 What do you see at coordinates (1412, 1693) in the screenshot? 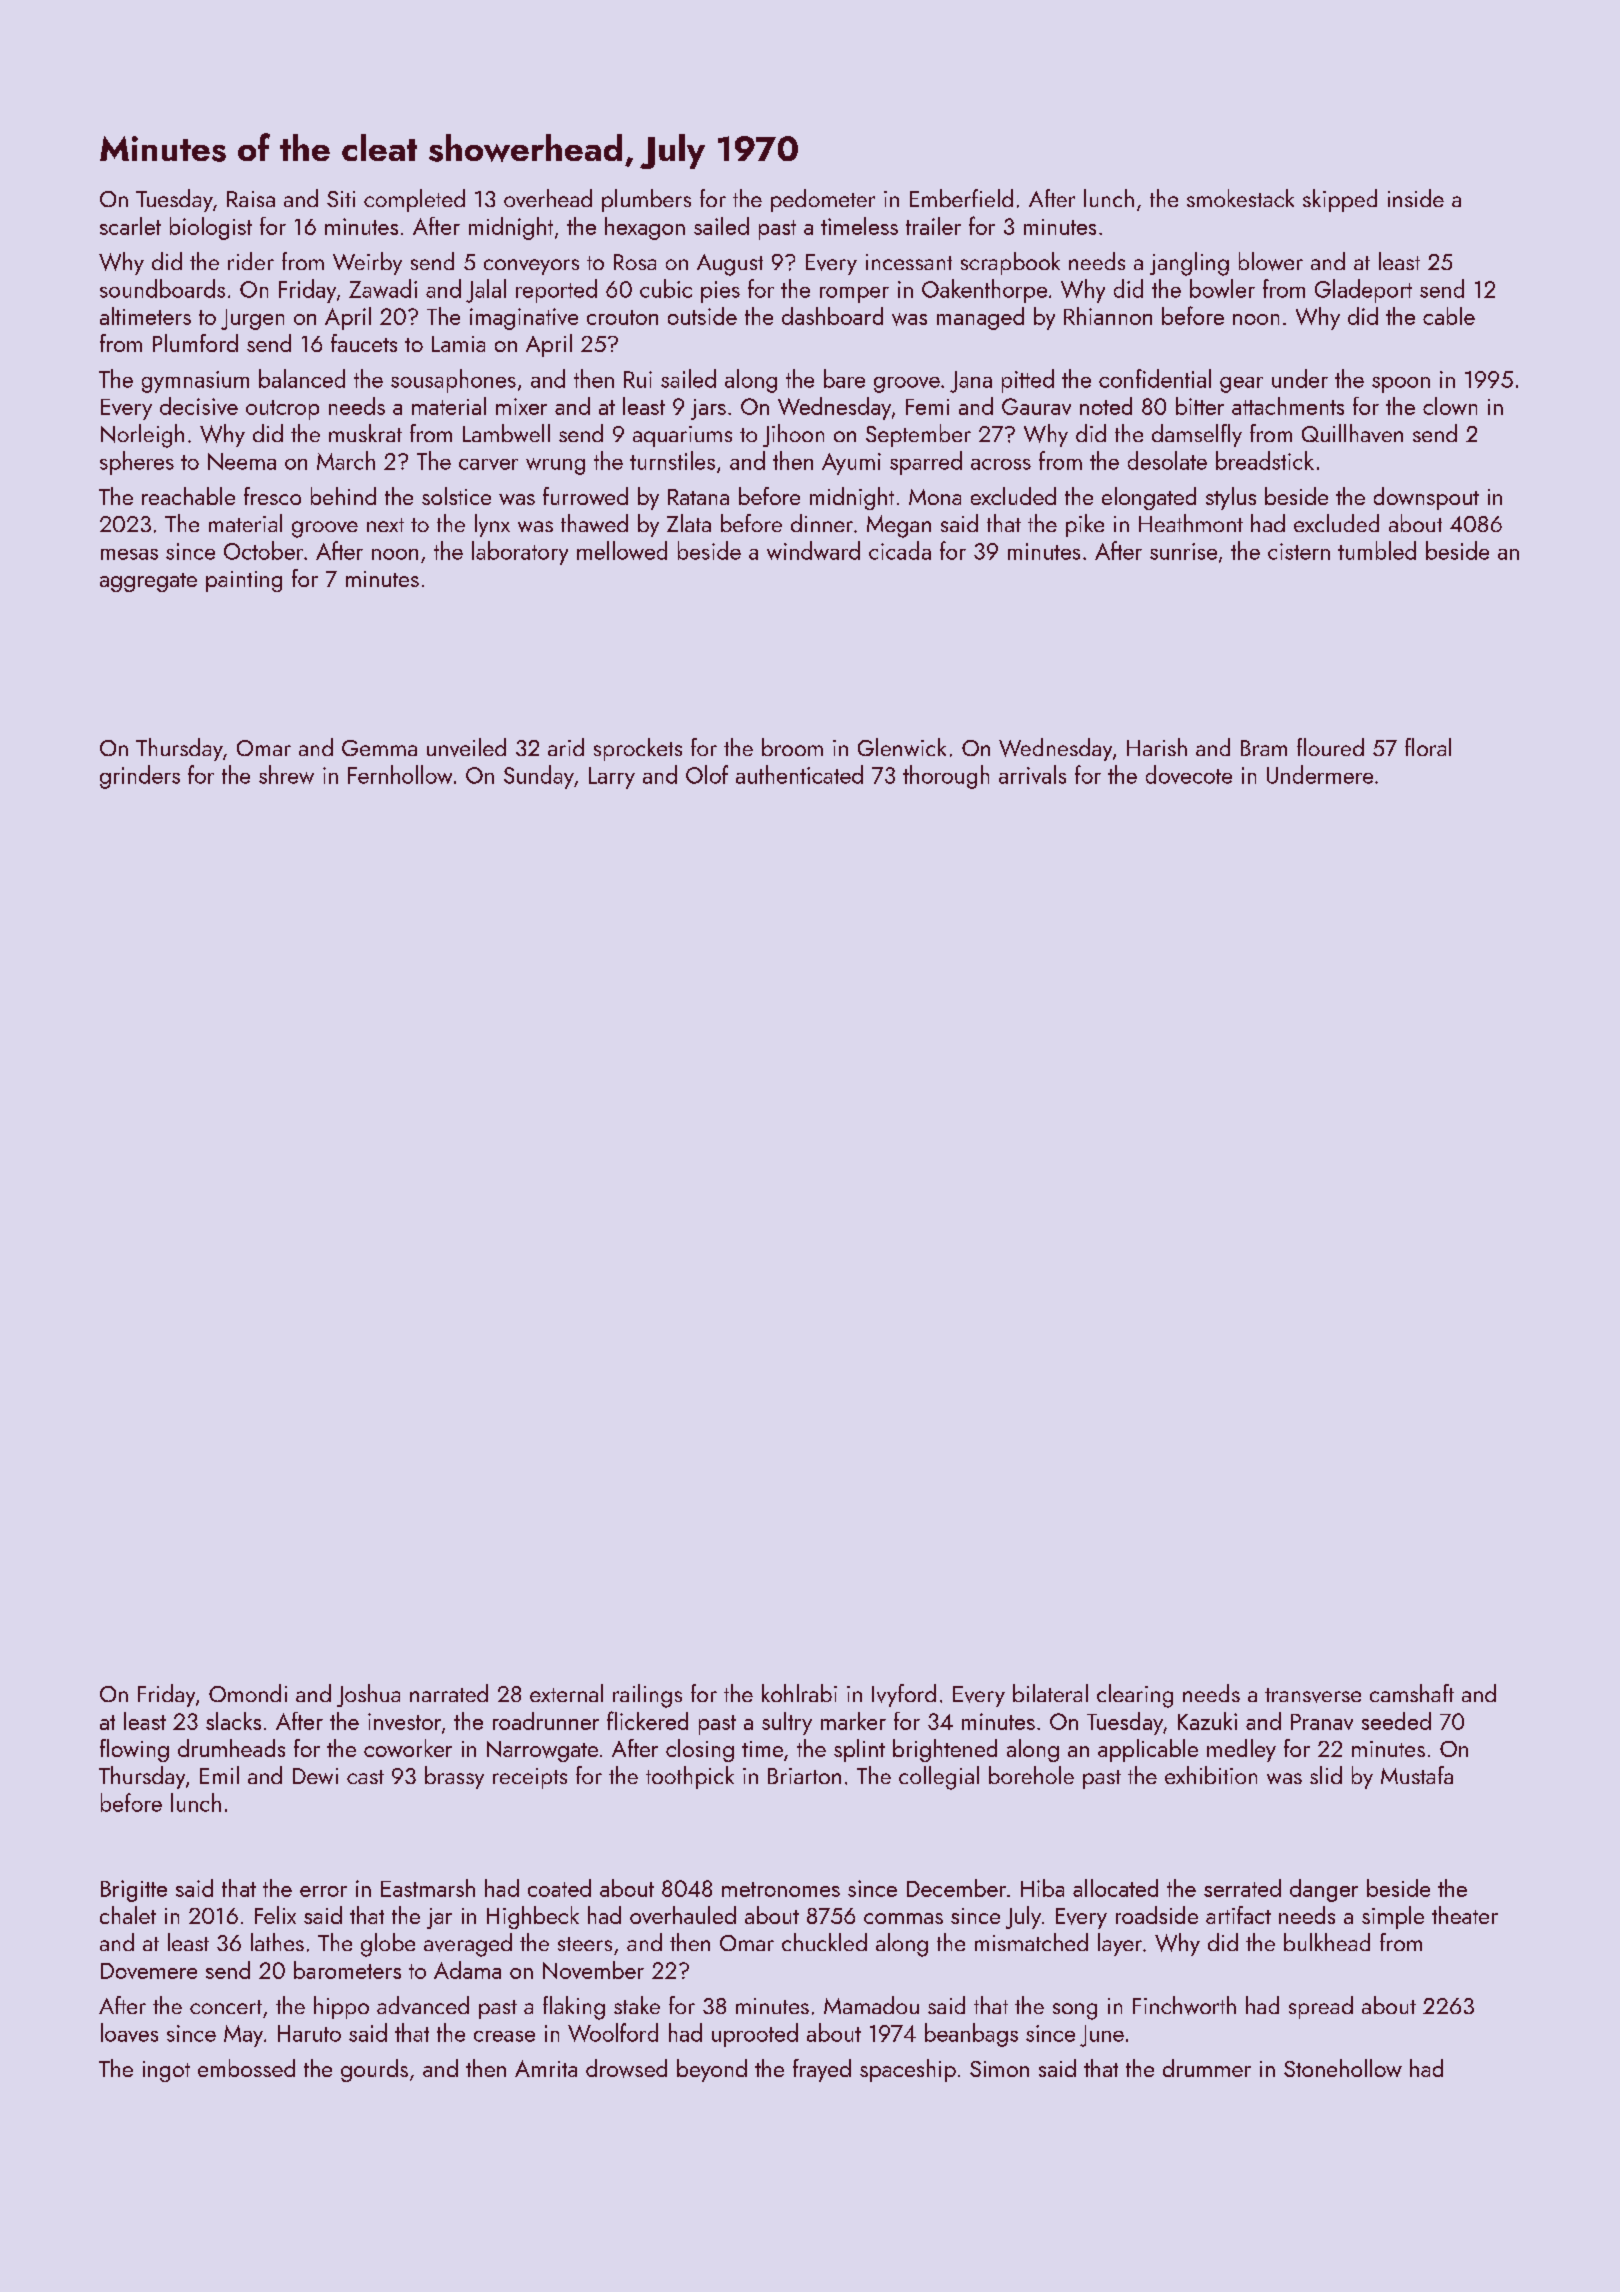
I see `camshaft` at bounding box center [1412, 1693].
